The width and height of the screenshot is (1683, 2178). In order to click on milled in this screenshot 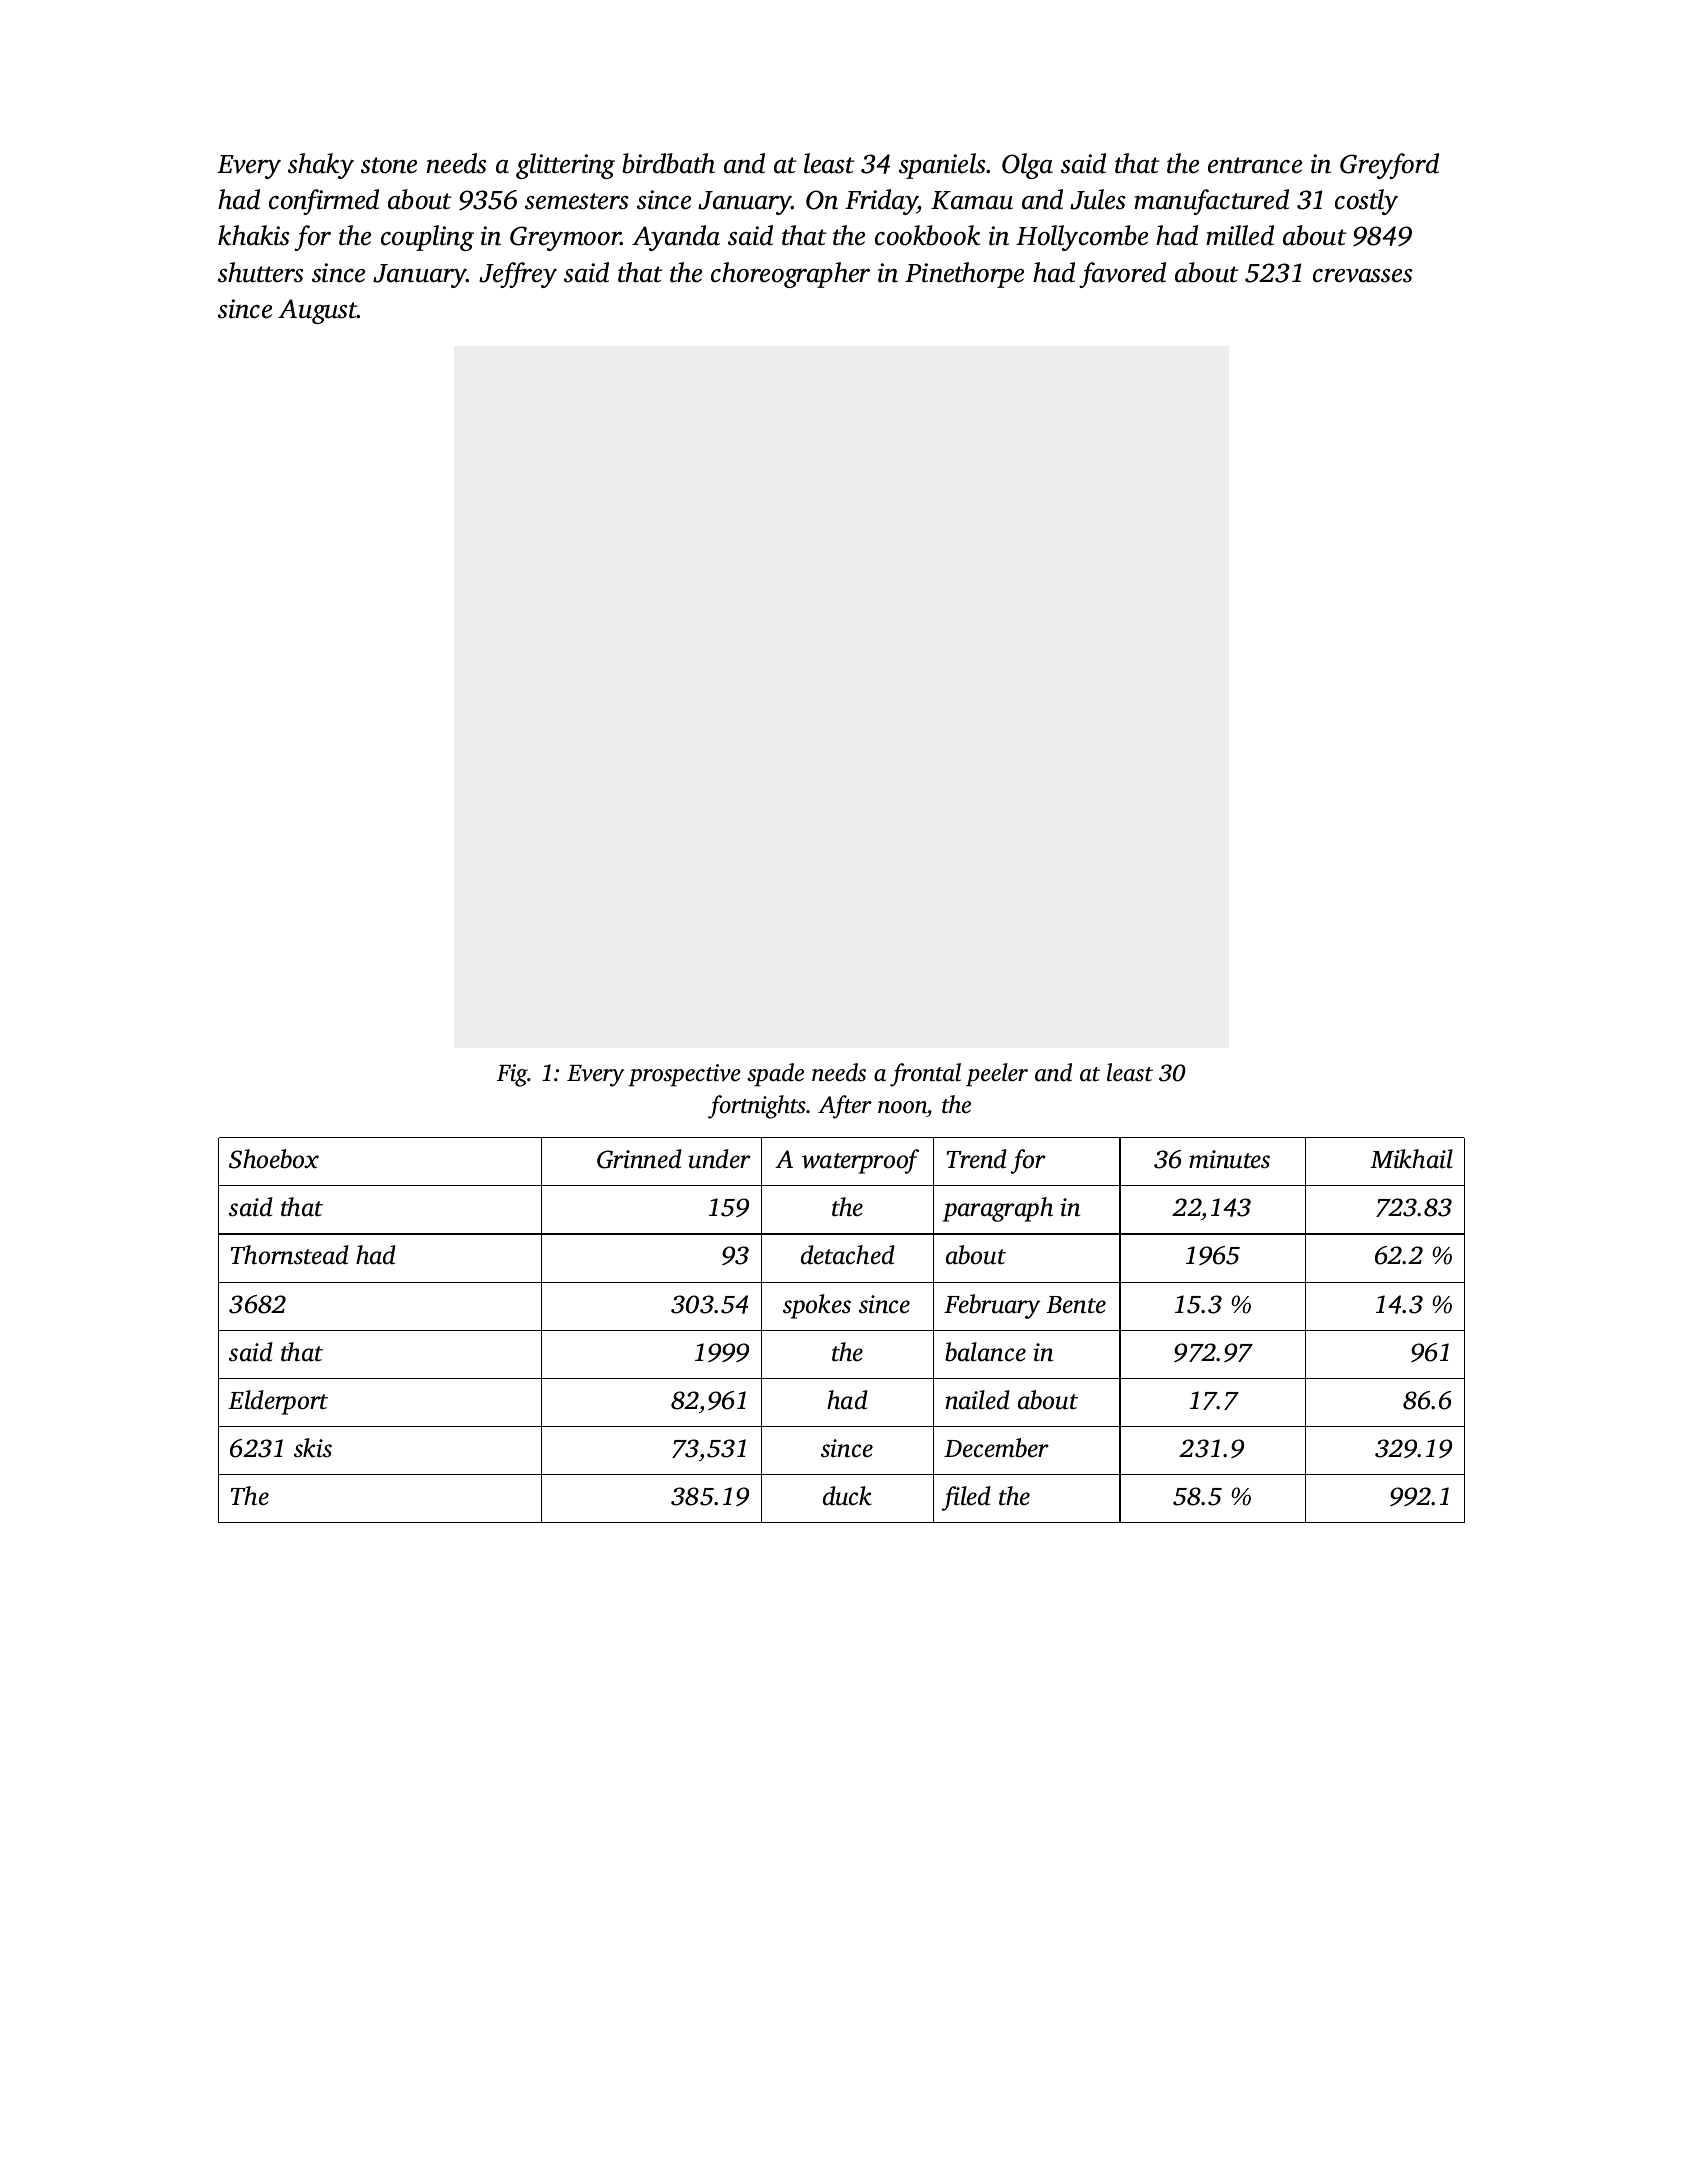, I will do `click(1240, 235)`.
